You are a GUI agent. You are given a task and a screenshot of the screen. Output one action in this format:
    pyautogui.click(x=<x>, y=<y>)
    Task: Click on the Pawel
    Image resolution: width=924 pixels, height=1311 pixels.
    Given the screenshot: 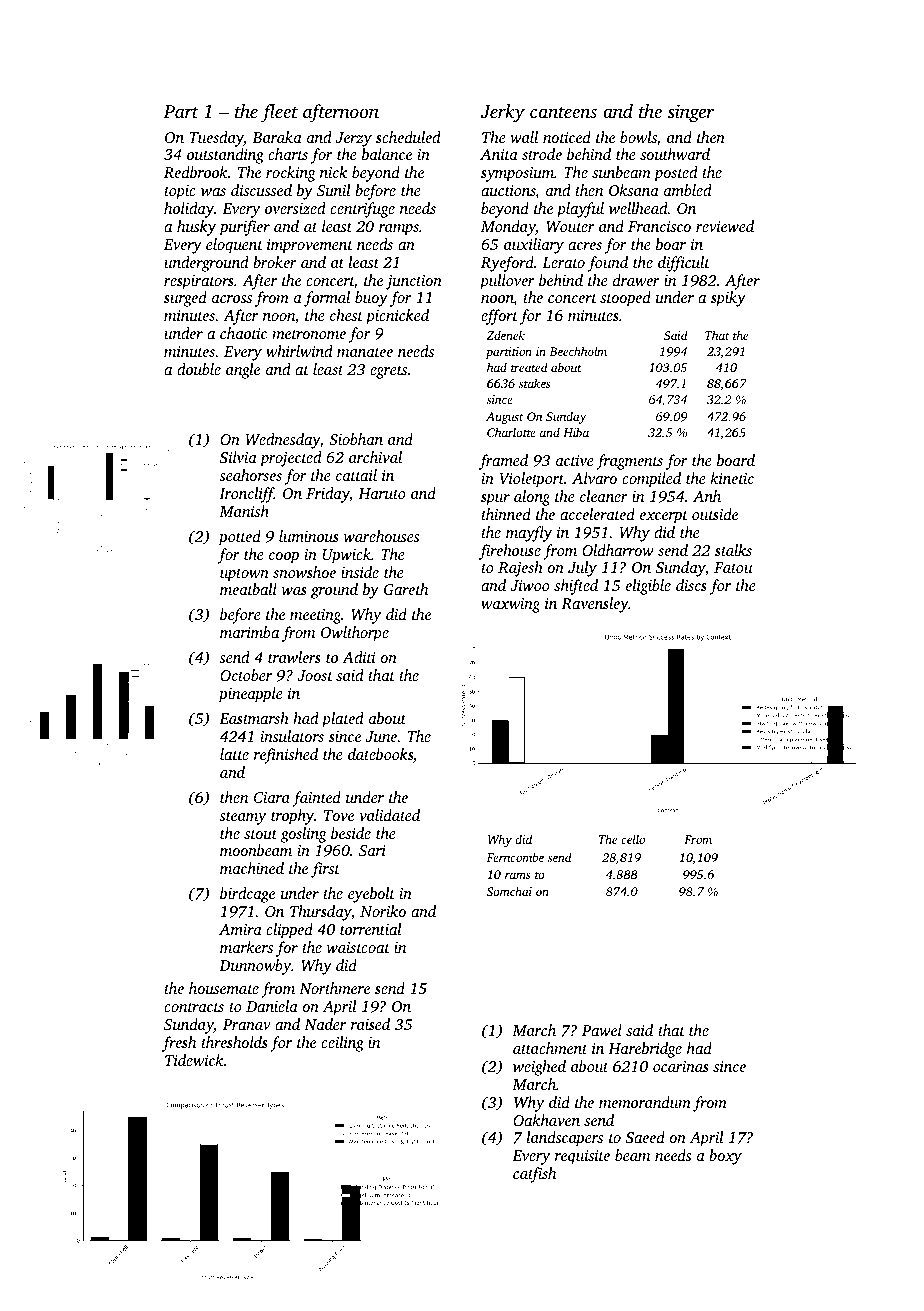 What is the action you would take?
    pyautogui.click(x=602, y=1030)
